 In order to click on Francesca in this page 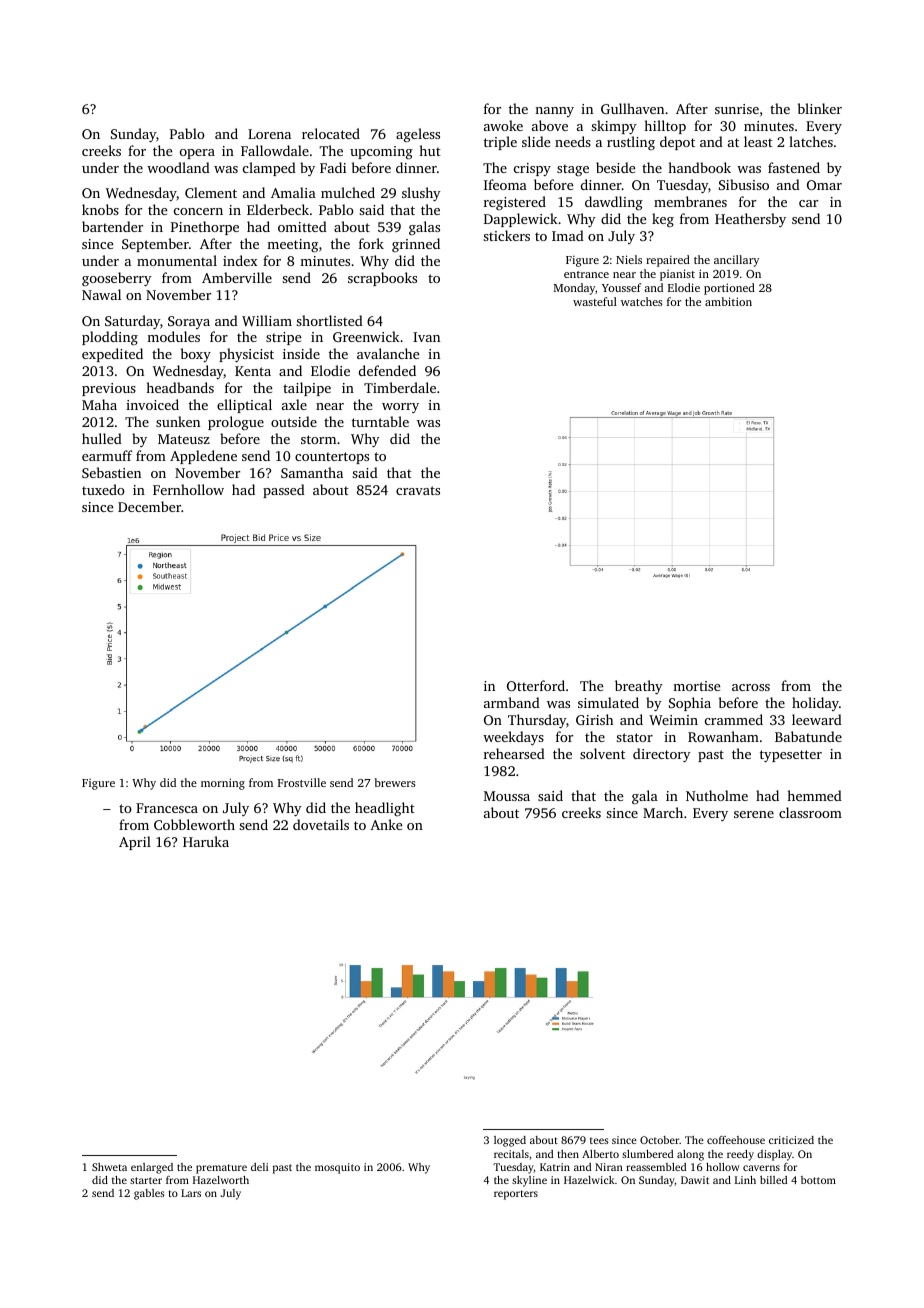, I will do `click(167, 808)`.
